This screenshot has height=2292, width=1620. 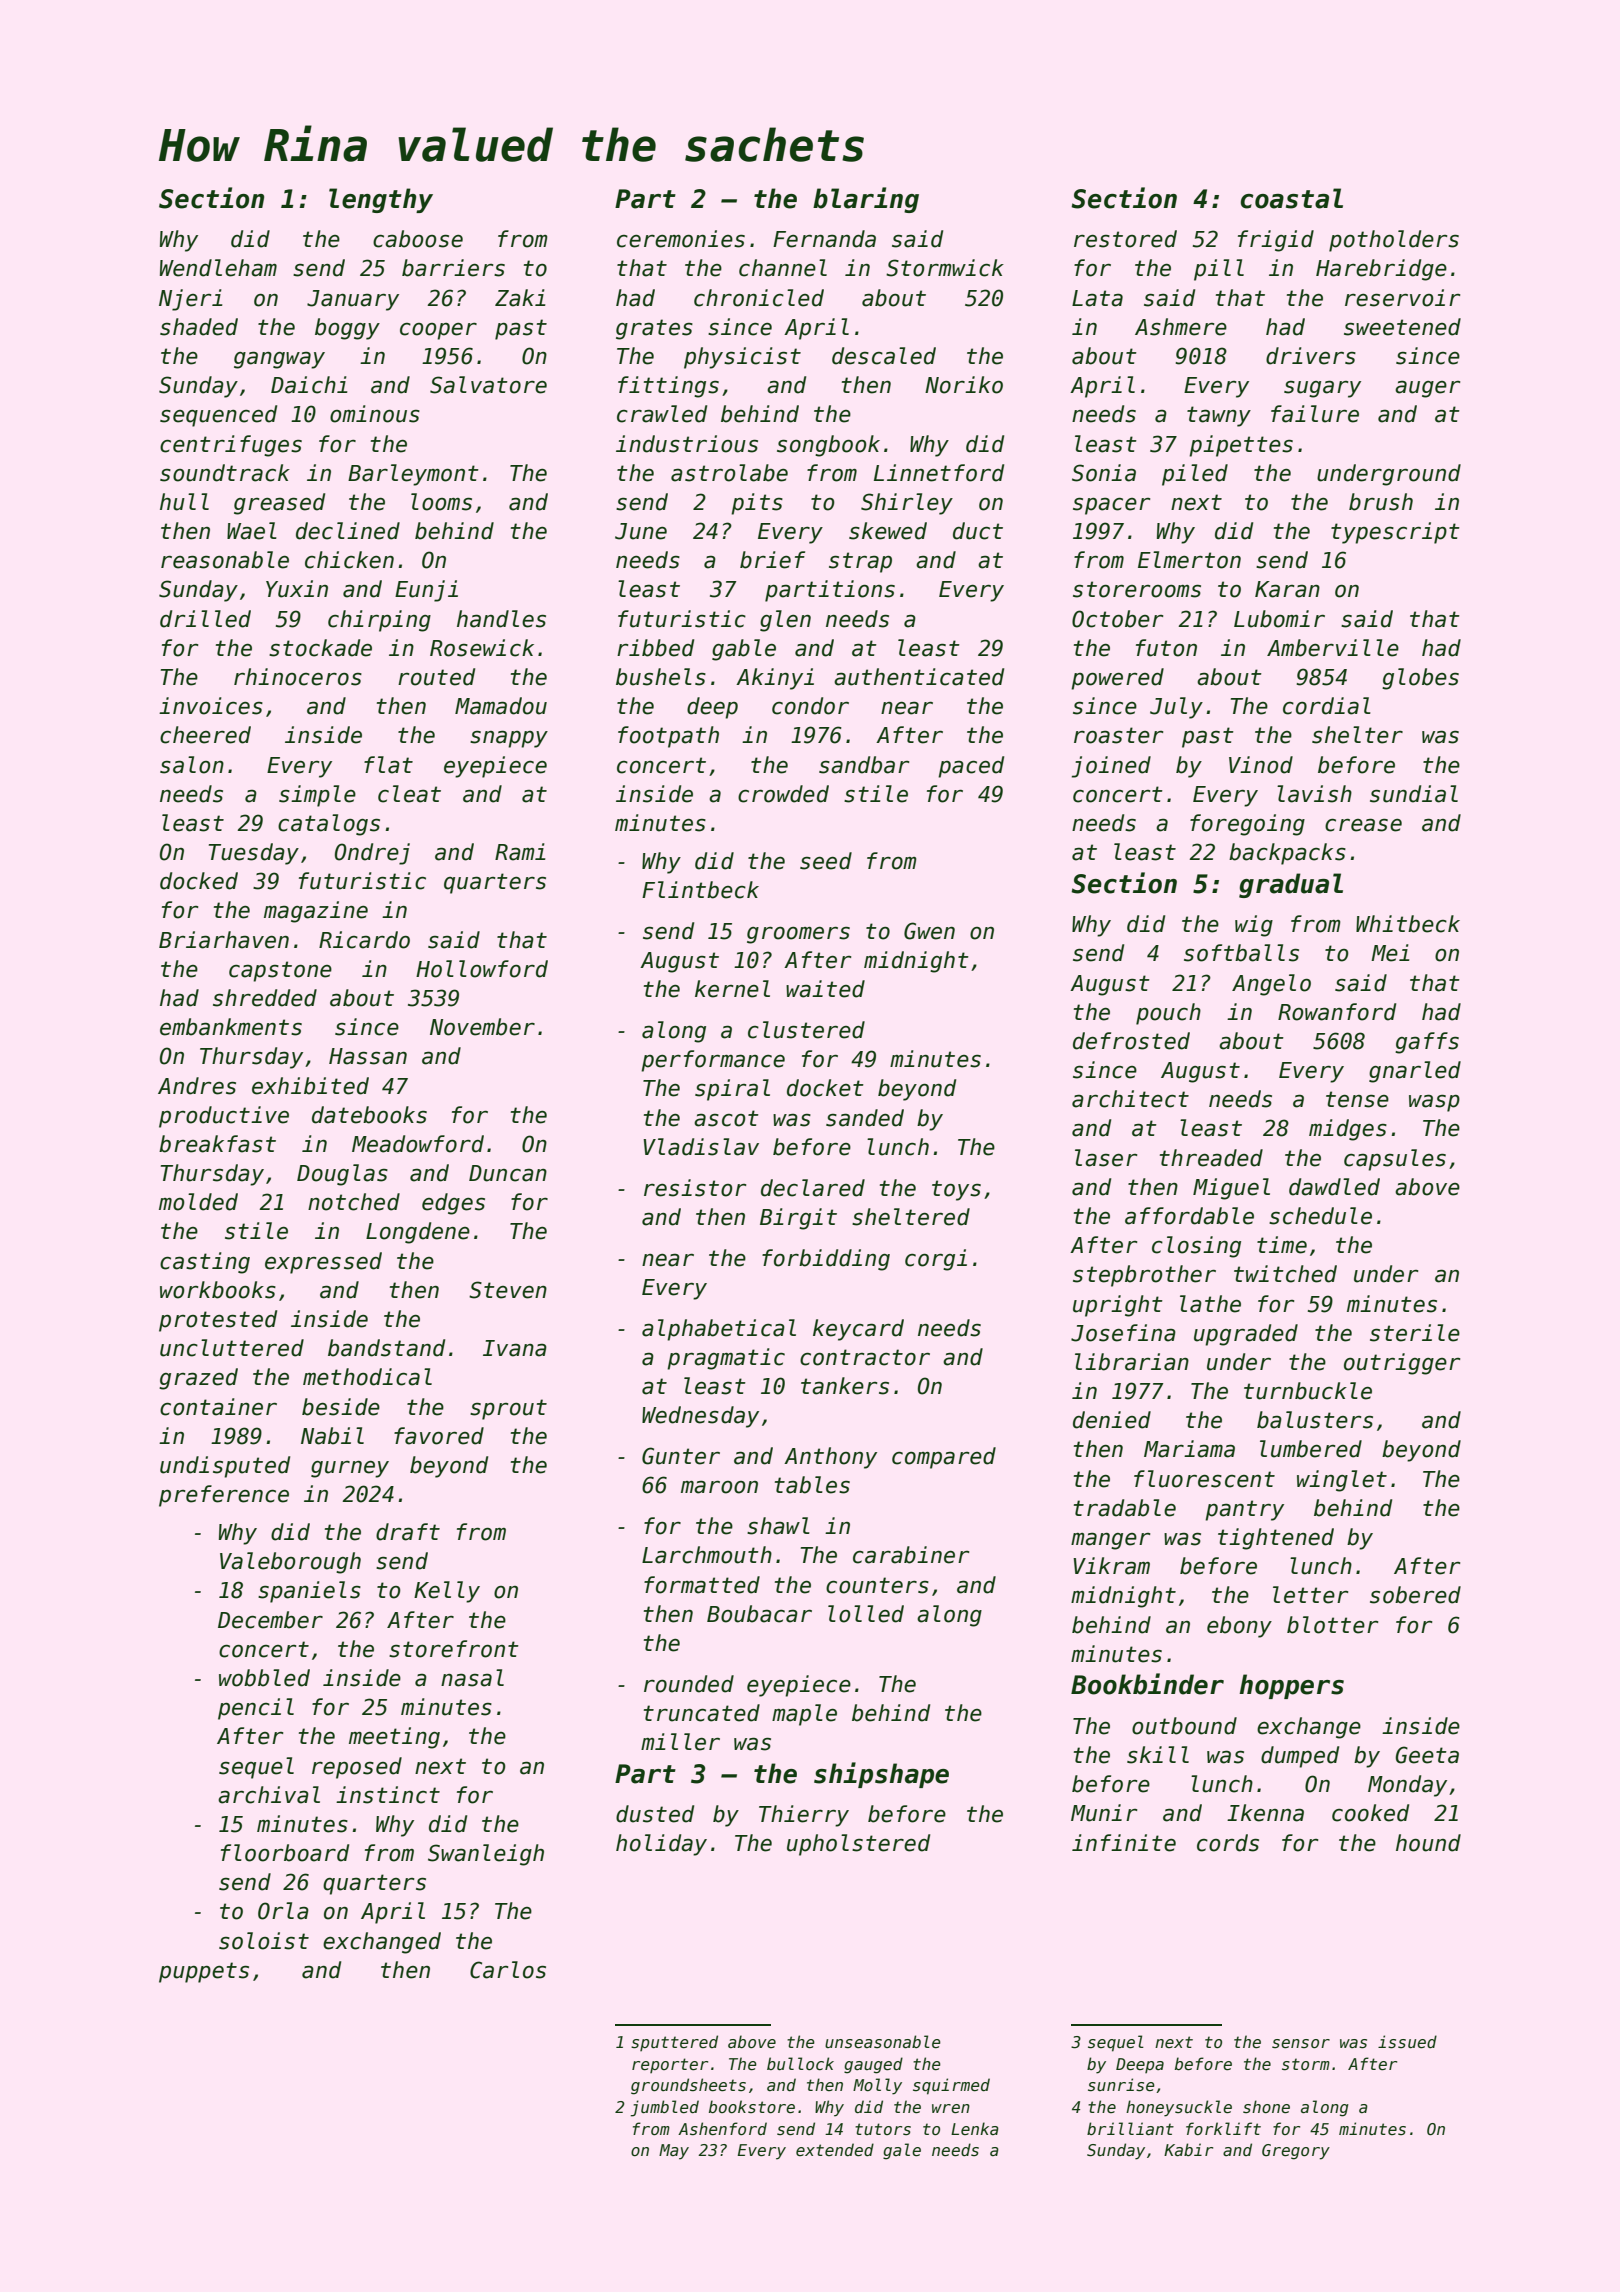 I want to click on coastal, so click(x=1291, y=198).
